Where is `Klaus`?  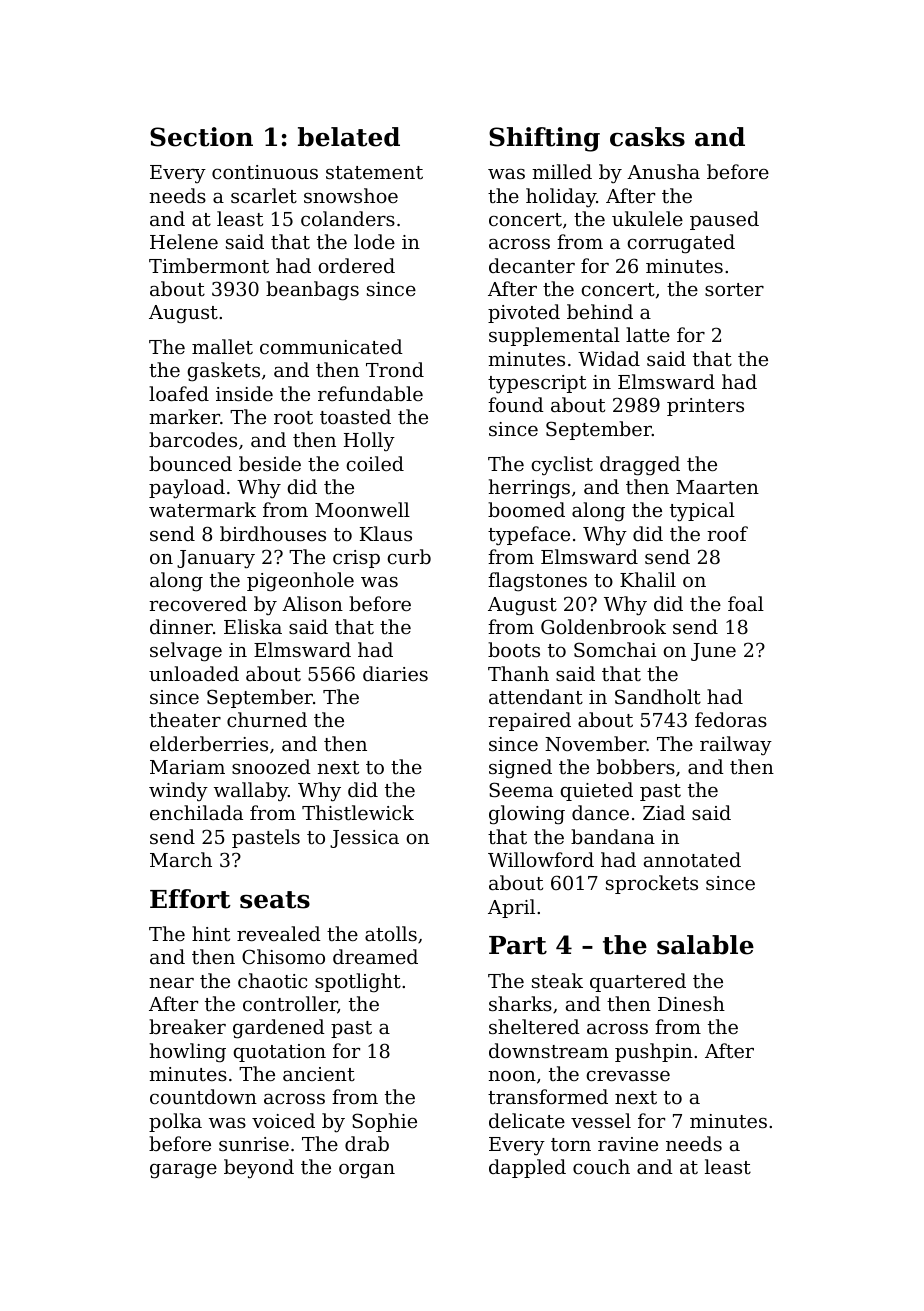 Klaus is located at coordinates (386, 533).
